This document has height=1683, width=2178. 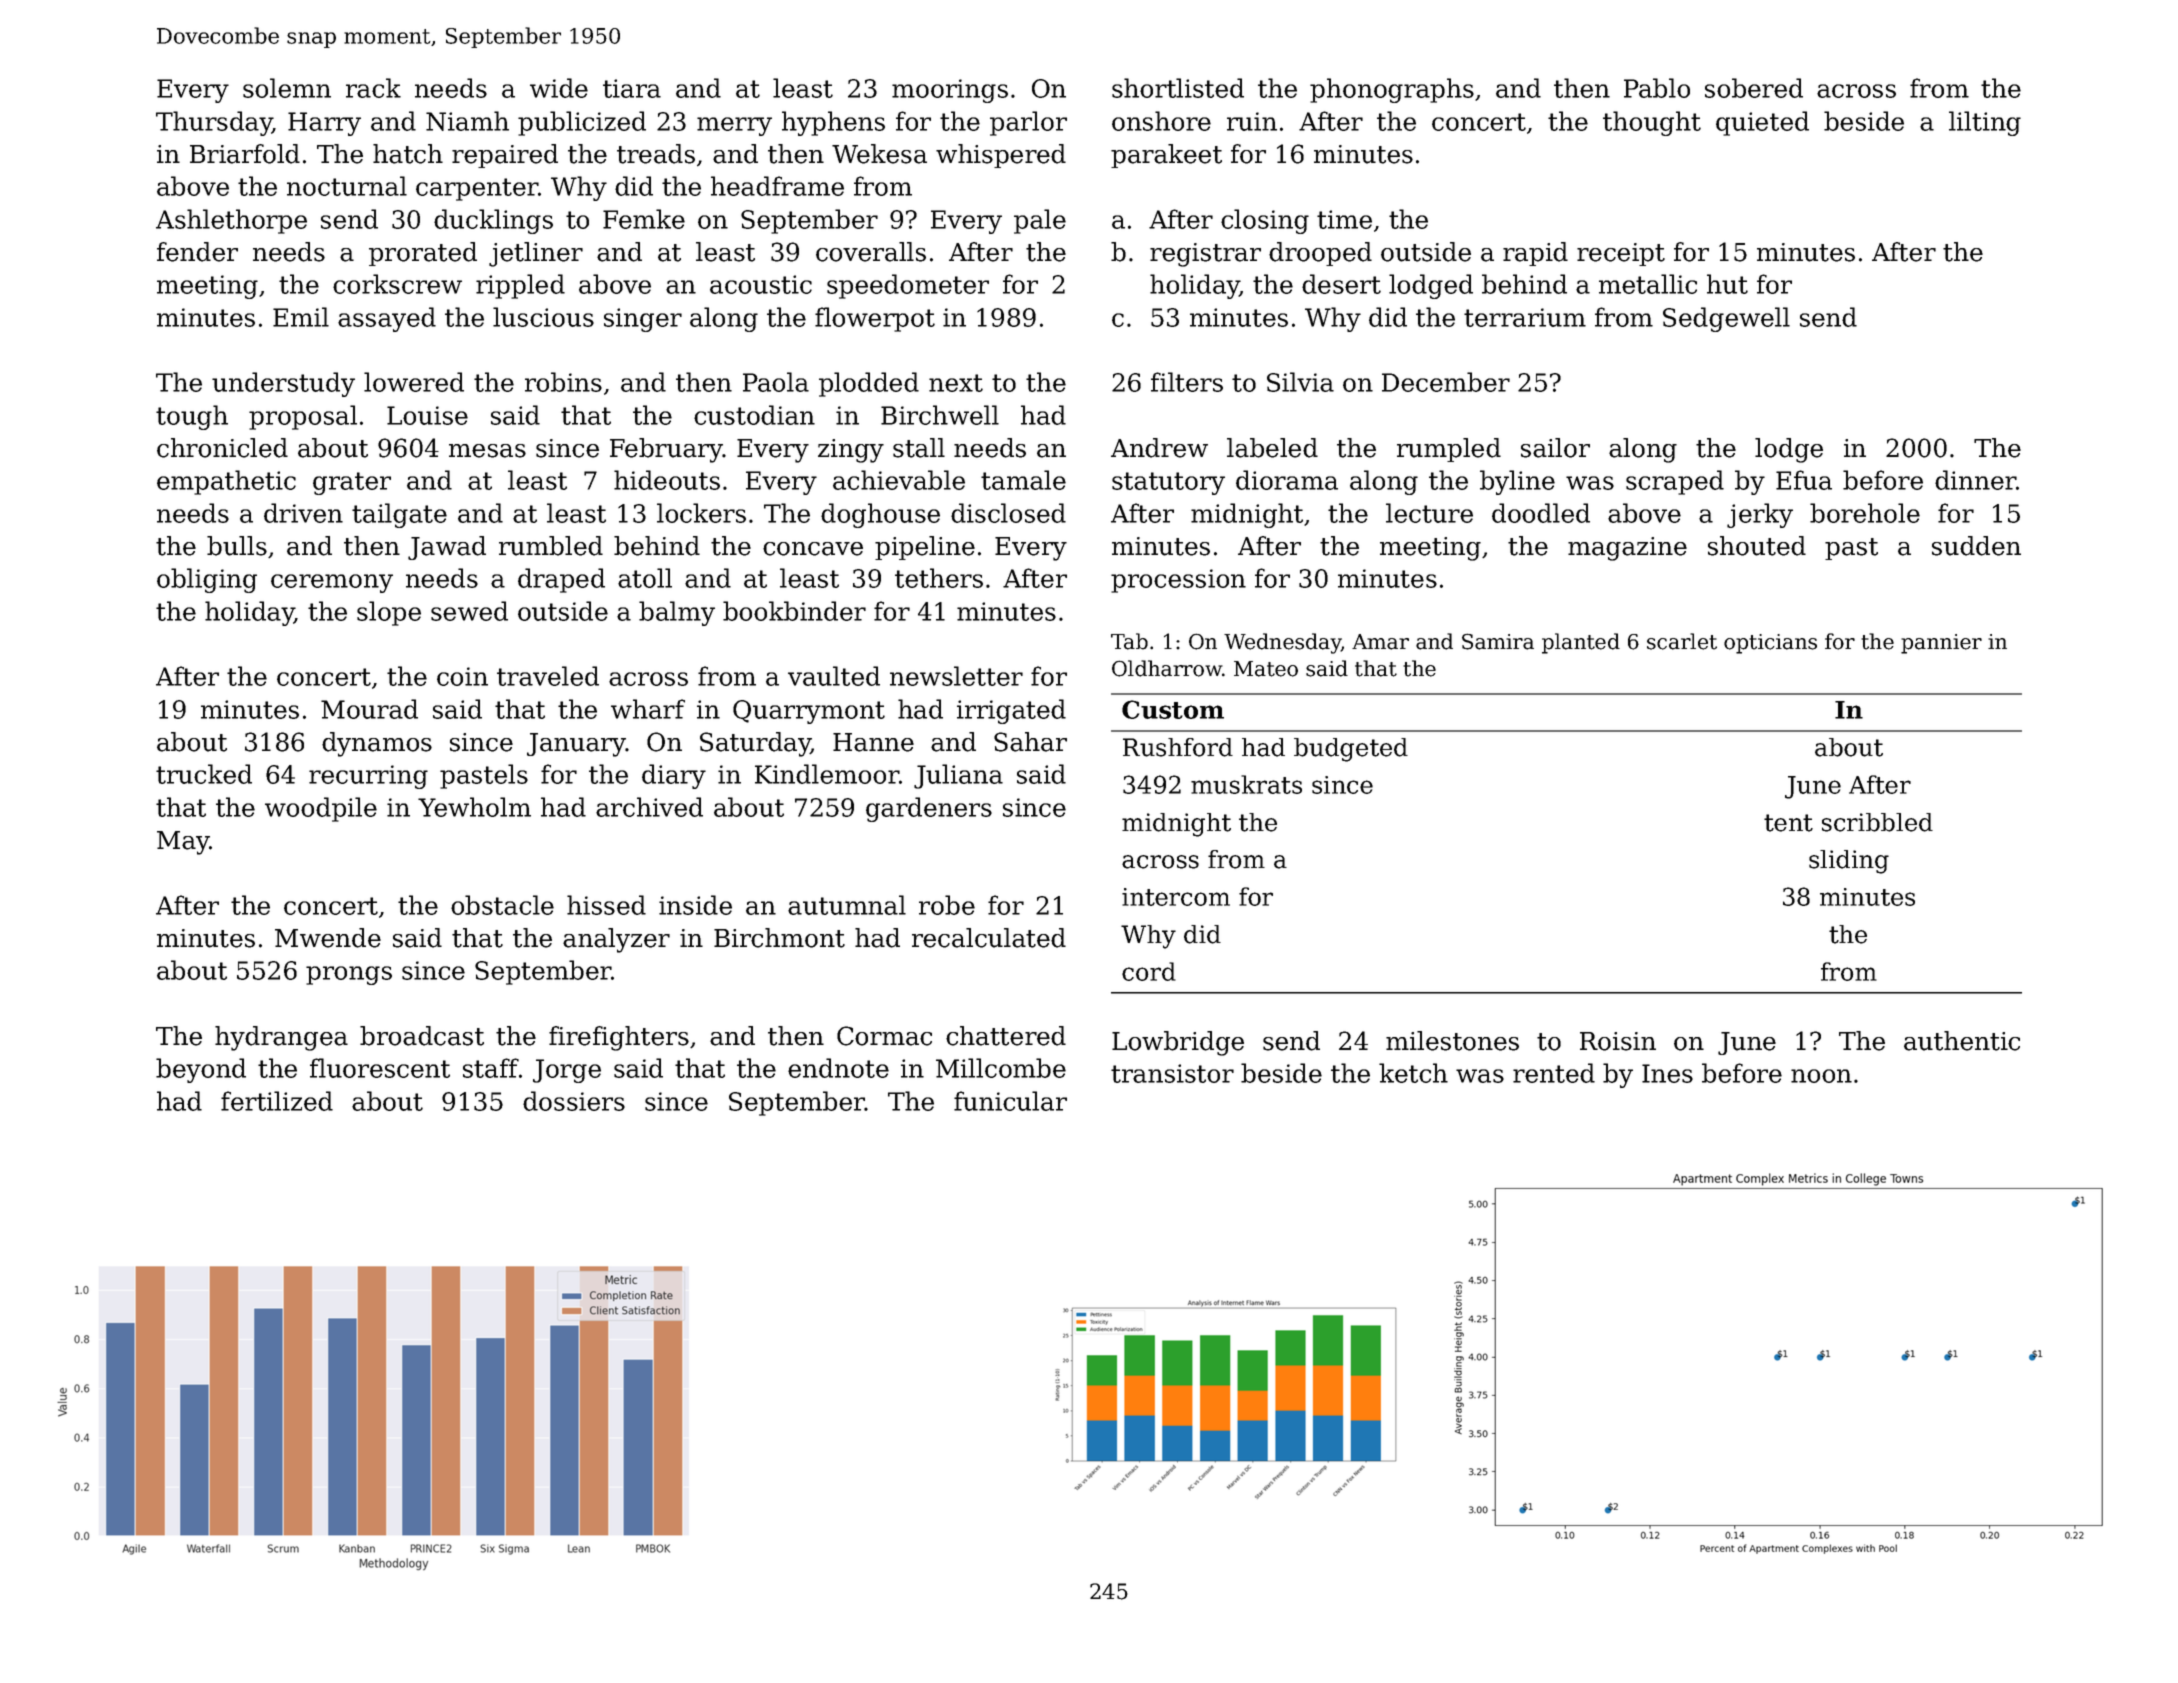 What do you see at coordinates (1849, 862) in the document?
I see `sliding` at bounding box center [1849, 862].
